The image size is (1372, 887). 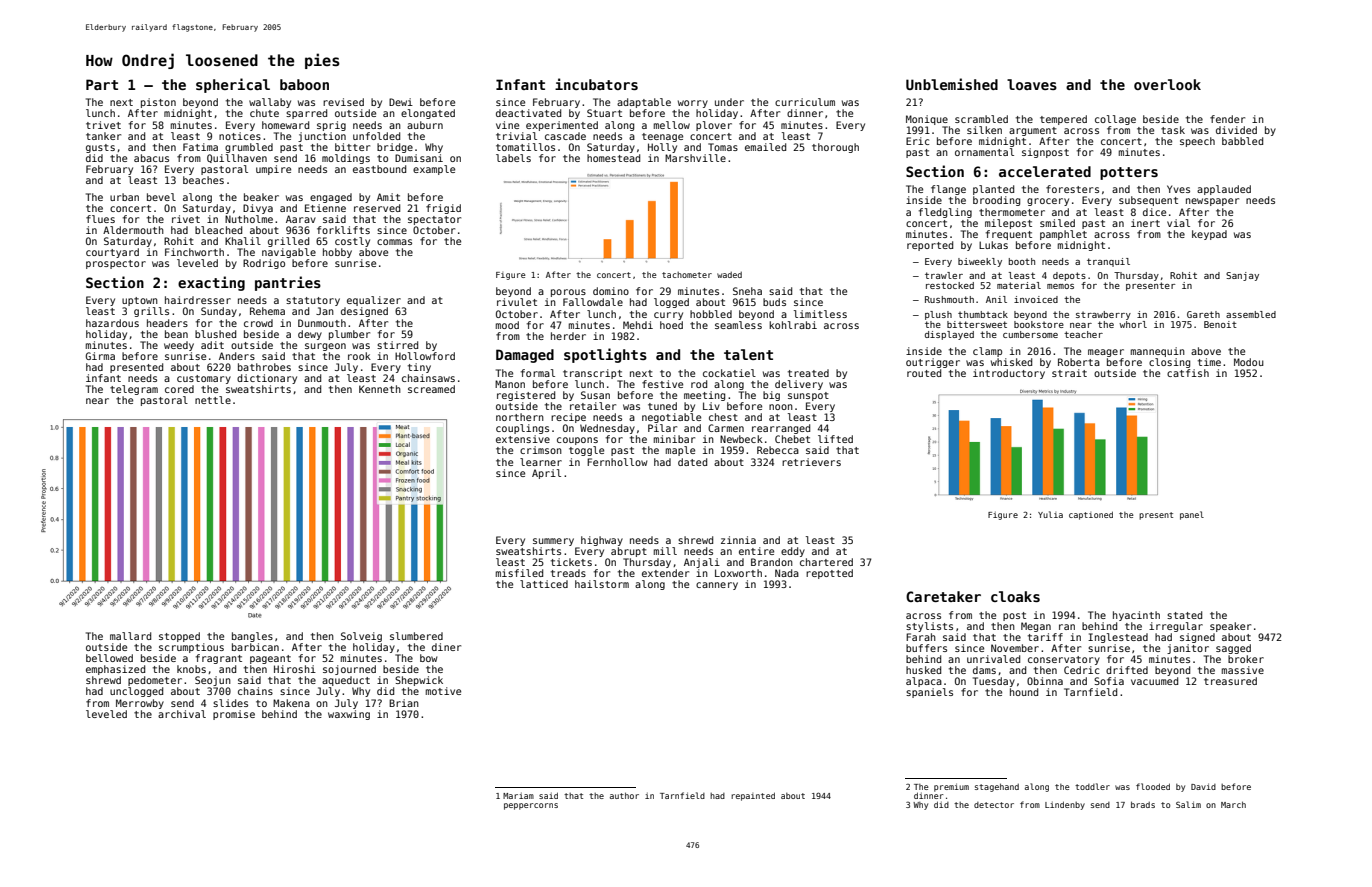 I want to click on peppercorns, so click(x=531, y=806).
